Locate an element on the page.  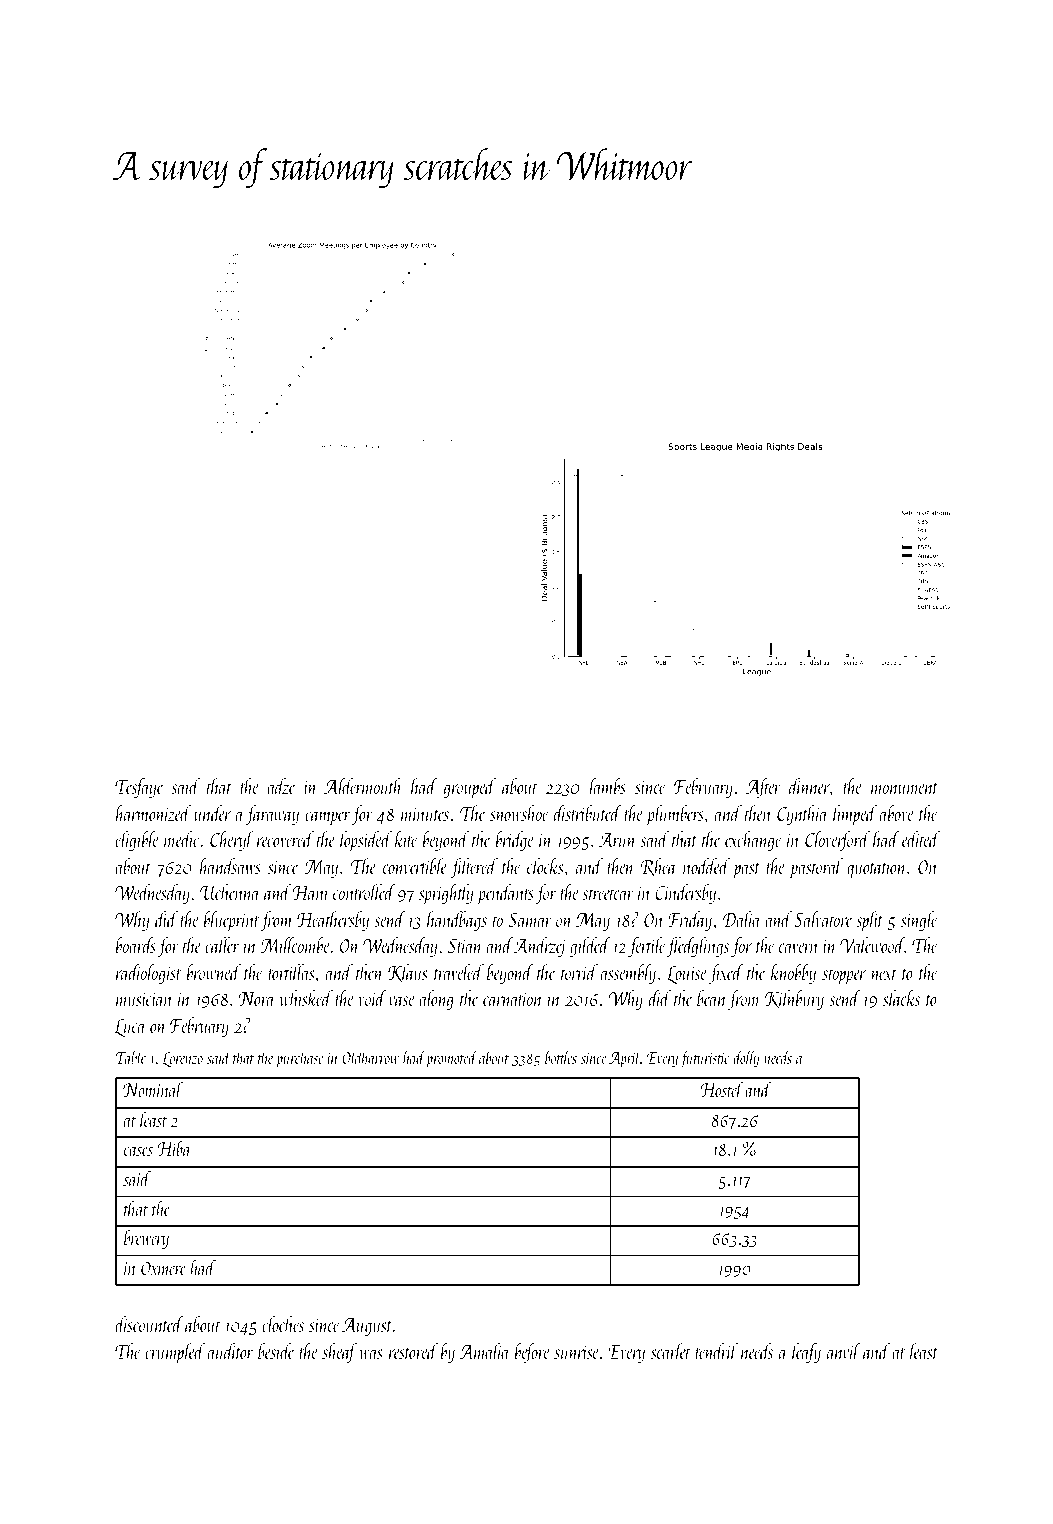
Tesfaye is located at coordinates (139, 788).
